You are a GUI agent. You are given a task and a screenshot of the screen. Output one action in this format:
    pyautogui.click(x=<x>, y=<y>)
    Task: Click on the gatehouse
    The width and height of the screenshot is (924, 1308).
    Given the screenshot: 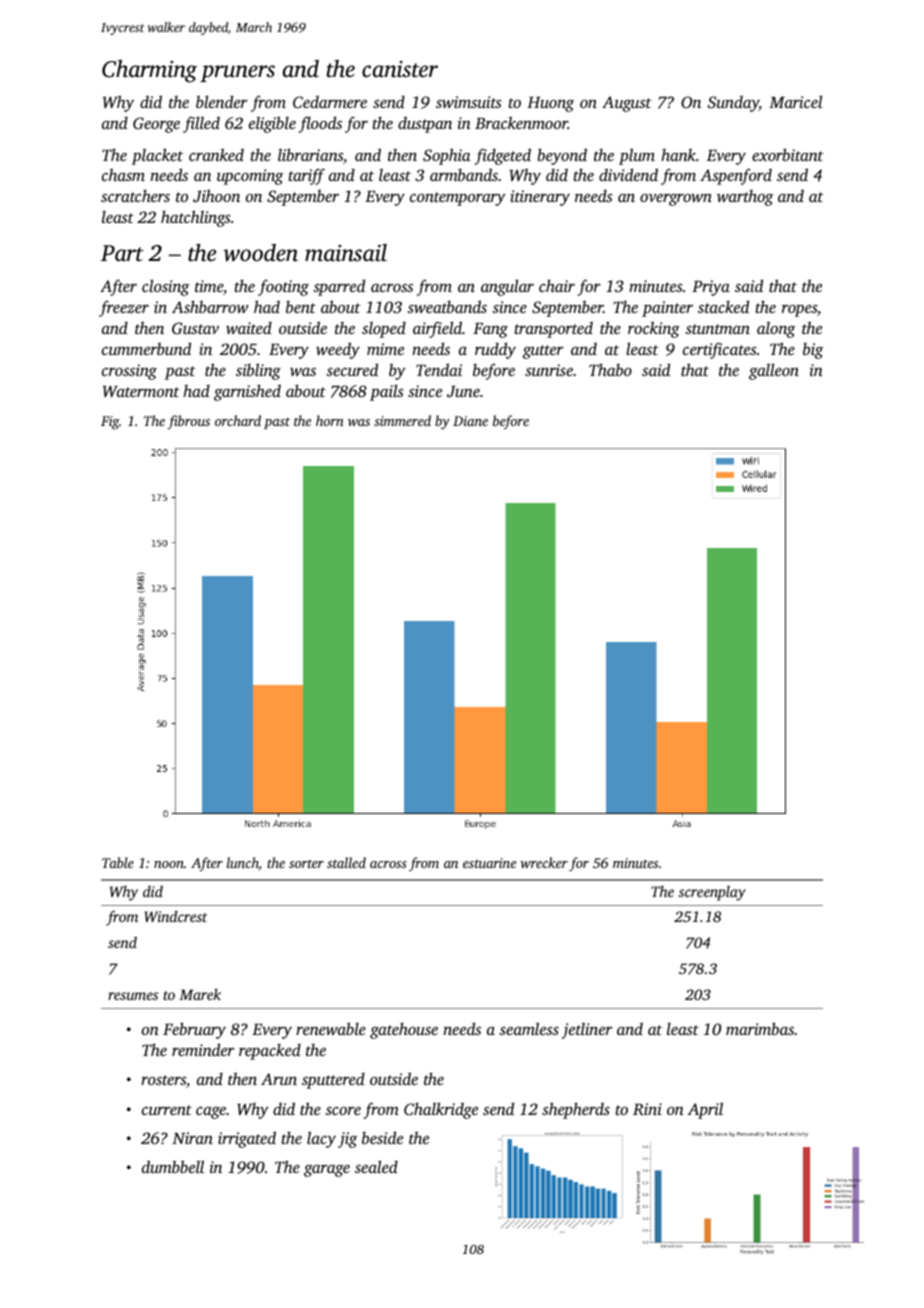 What is the action you would take?
    pyautogui.click(x=404, y=1030)
